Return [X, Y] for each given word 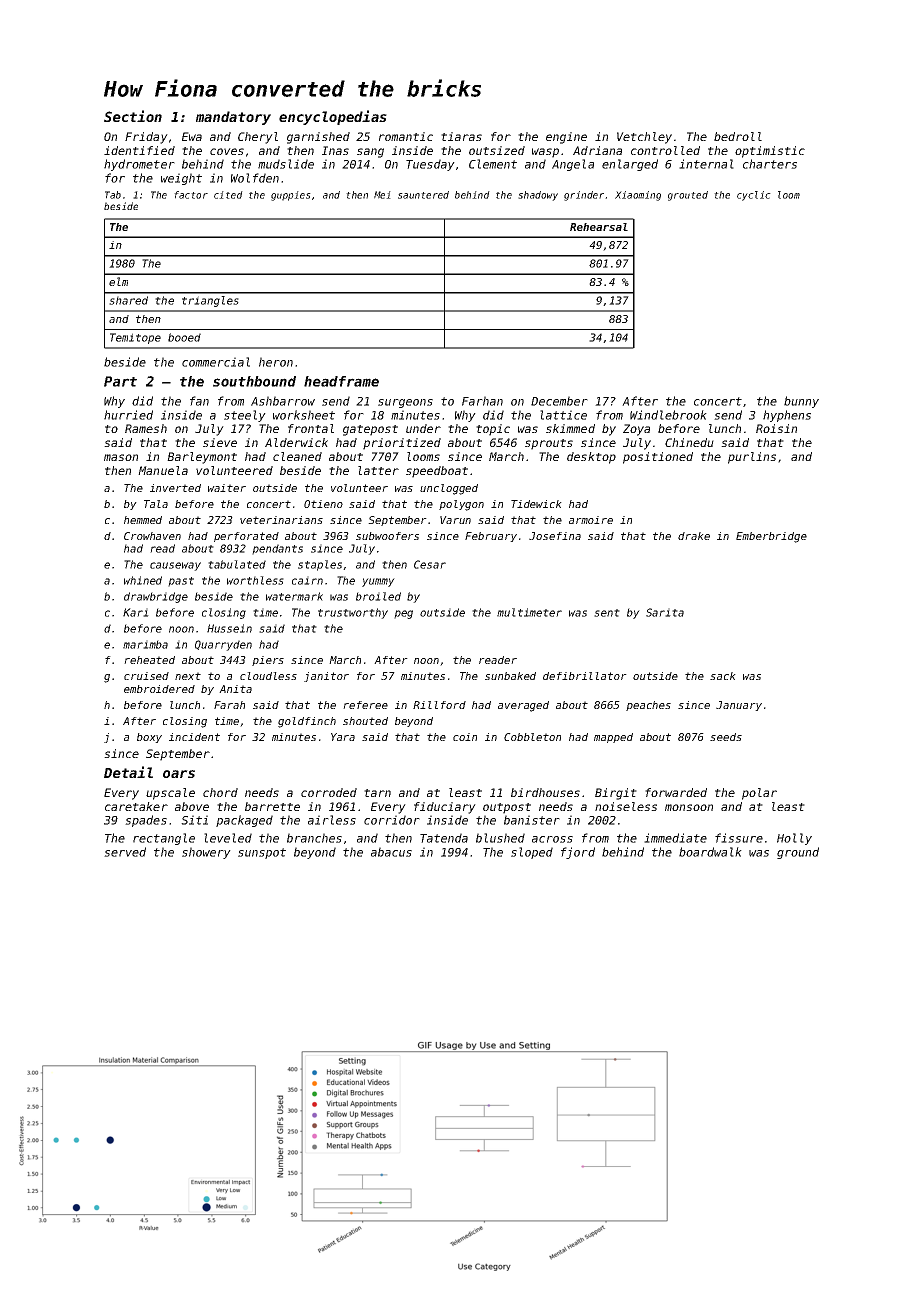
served [125, 852]
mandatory [233, 118]
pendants [277, 549]
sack [723, 676]
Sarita [665, 612]
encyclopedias [333, 117]
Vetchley [644, 138]
